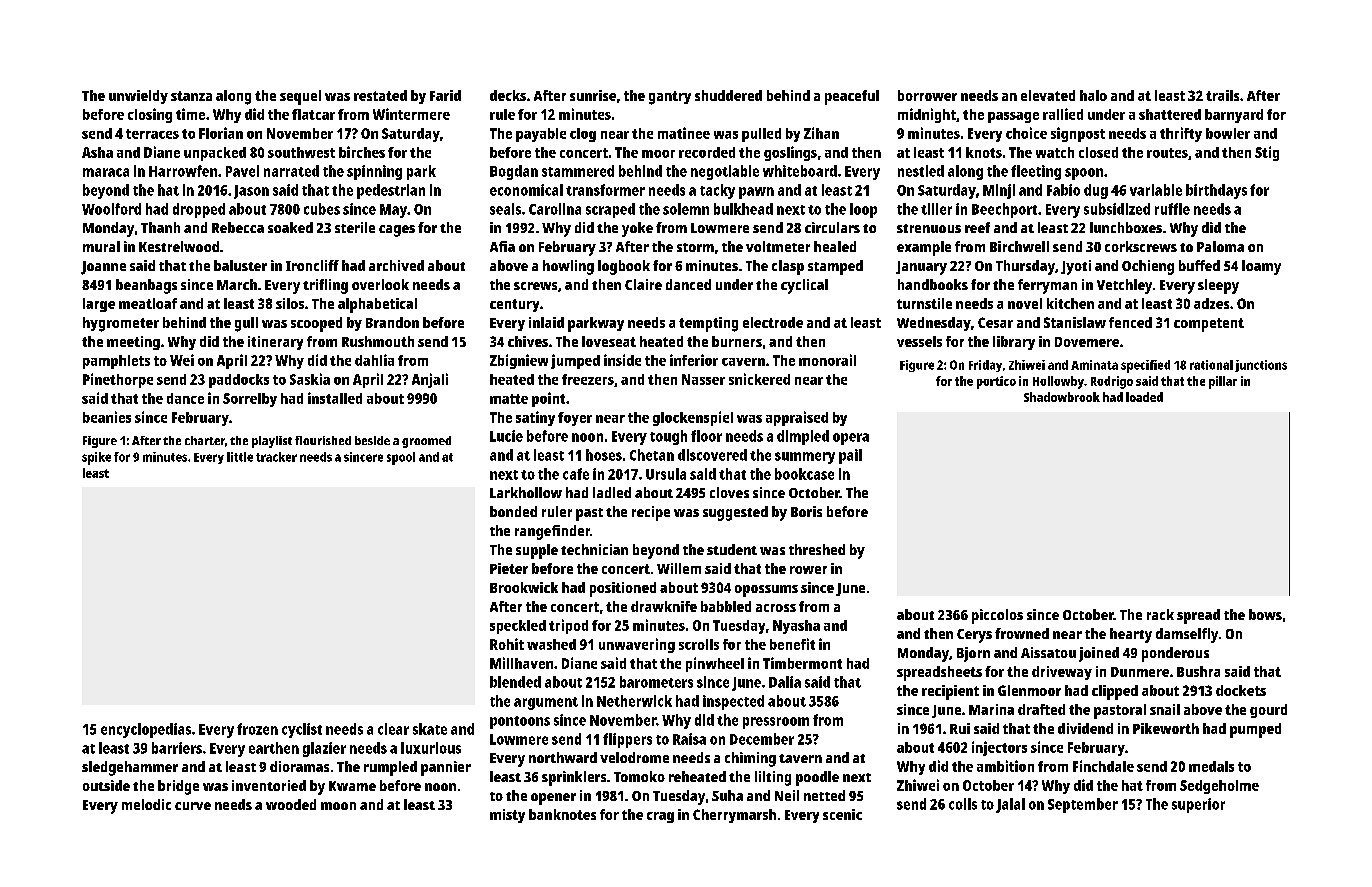 The height and width of the document is (887, 1372). What do you see at coordinates (660, 817) in the document?
I see `crag` at bounding box center [660, 817].
